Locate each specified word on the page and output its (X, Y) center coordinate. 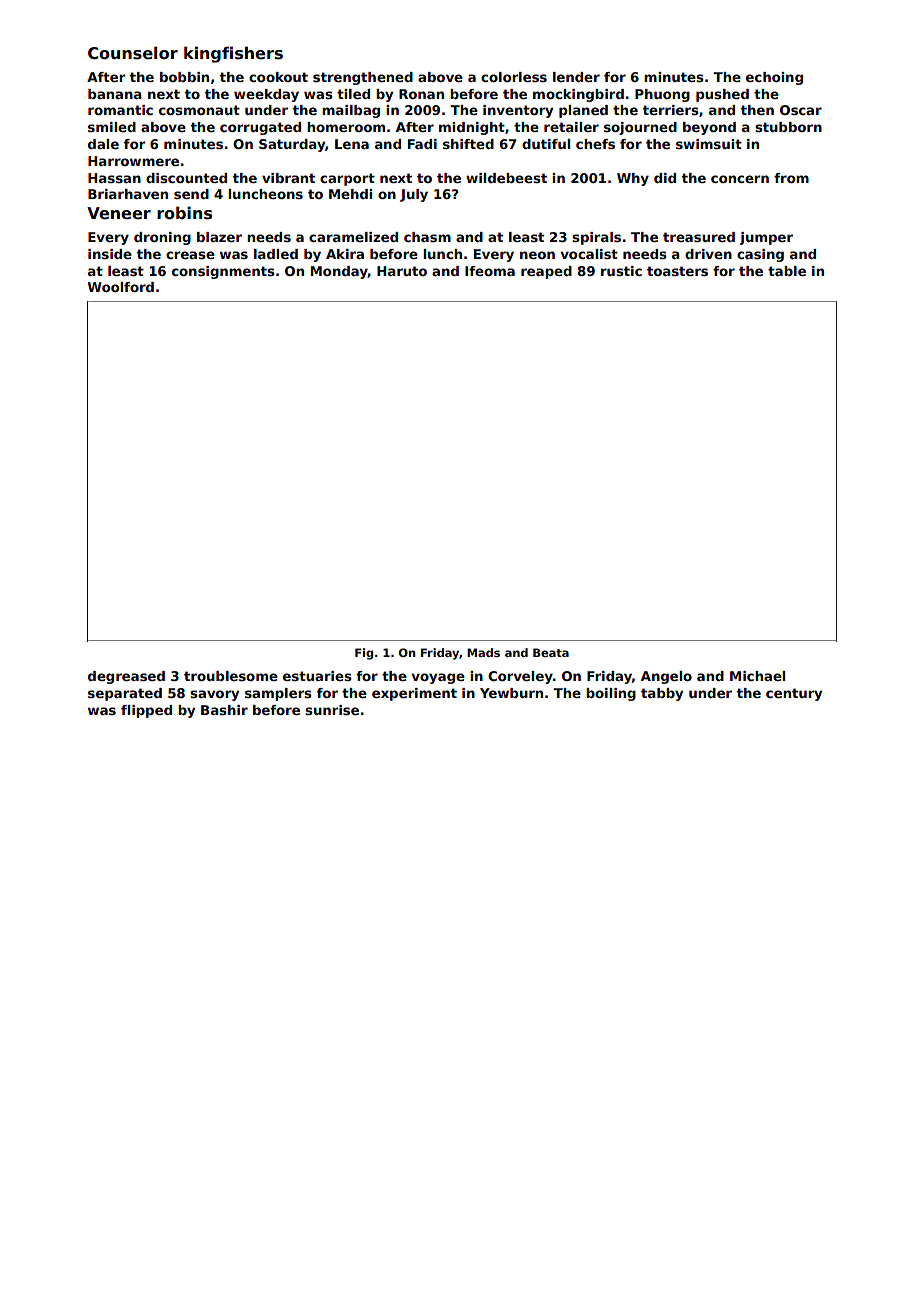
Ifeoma (490, 271)
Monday (339, 272)
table (787, 271)
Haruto (402, 271)
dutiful (546, 144)
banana (115, 94)
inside (110, 254)
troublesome (231, 676)
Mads (483, 652)
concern (740, 179)
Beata (551, 652)
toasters (677, 271)
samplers (278, 694)
